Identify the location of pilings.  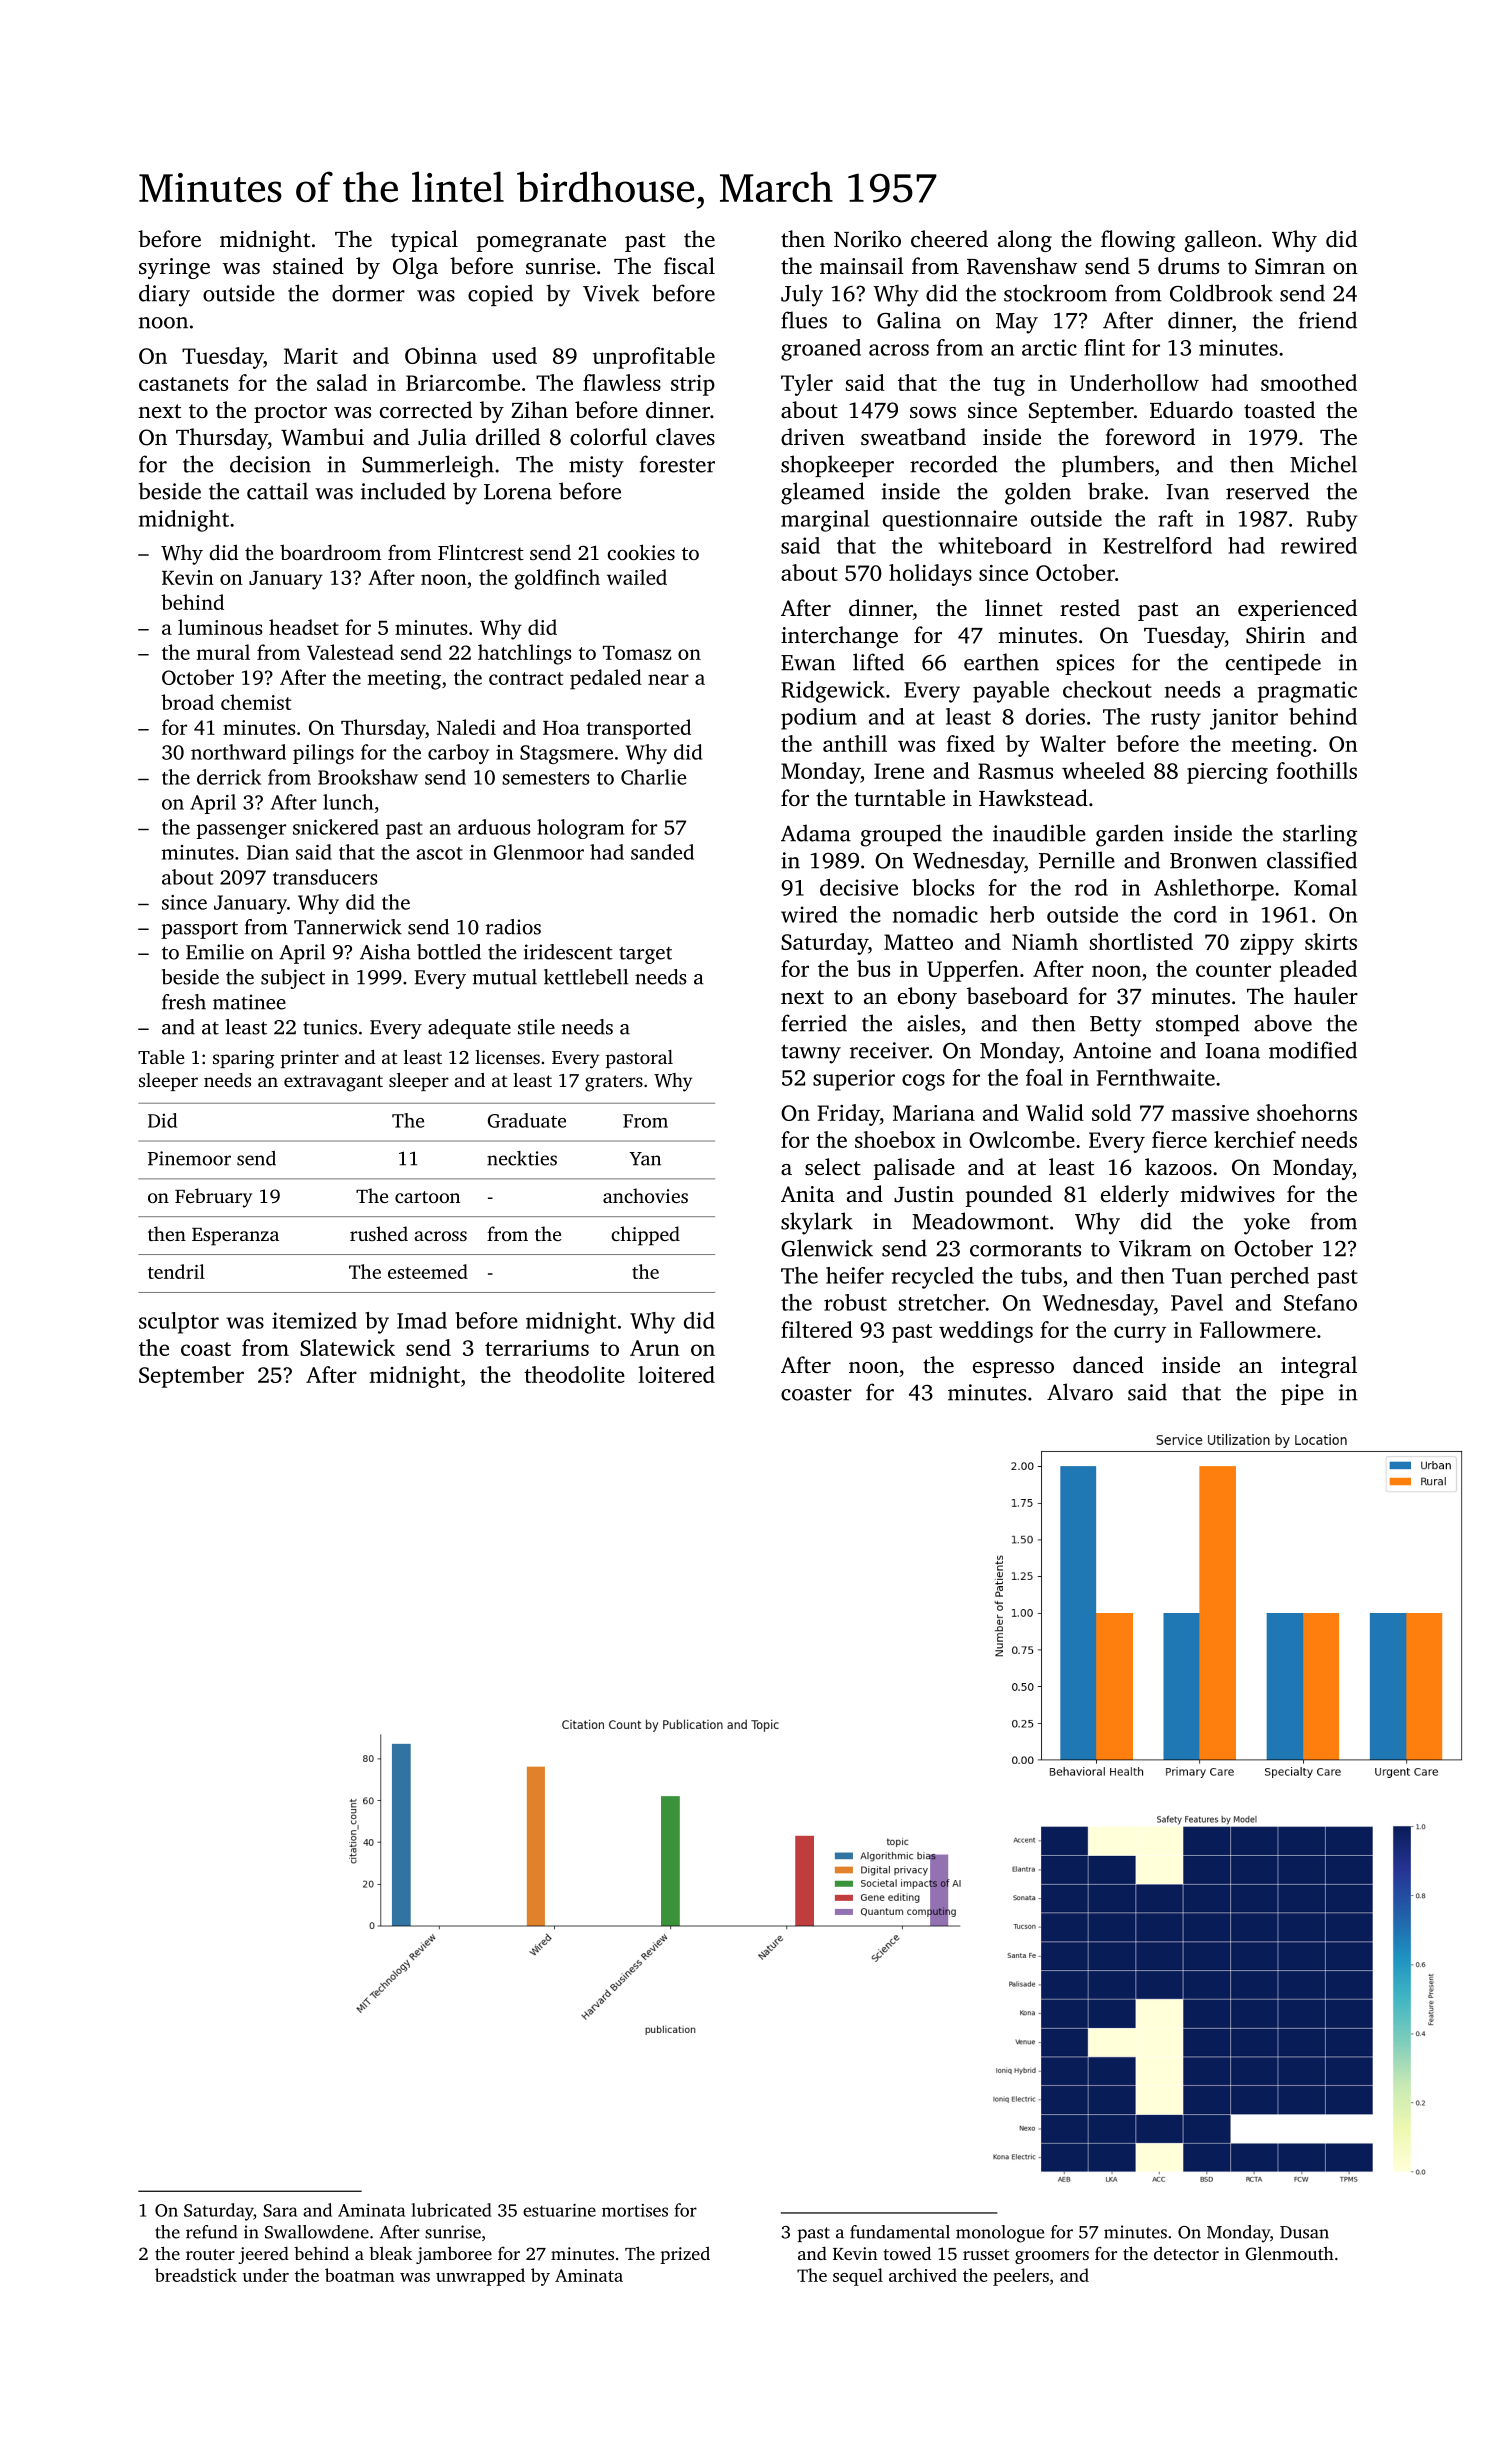
(323, 754).
